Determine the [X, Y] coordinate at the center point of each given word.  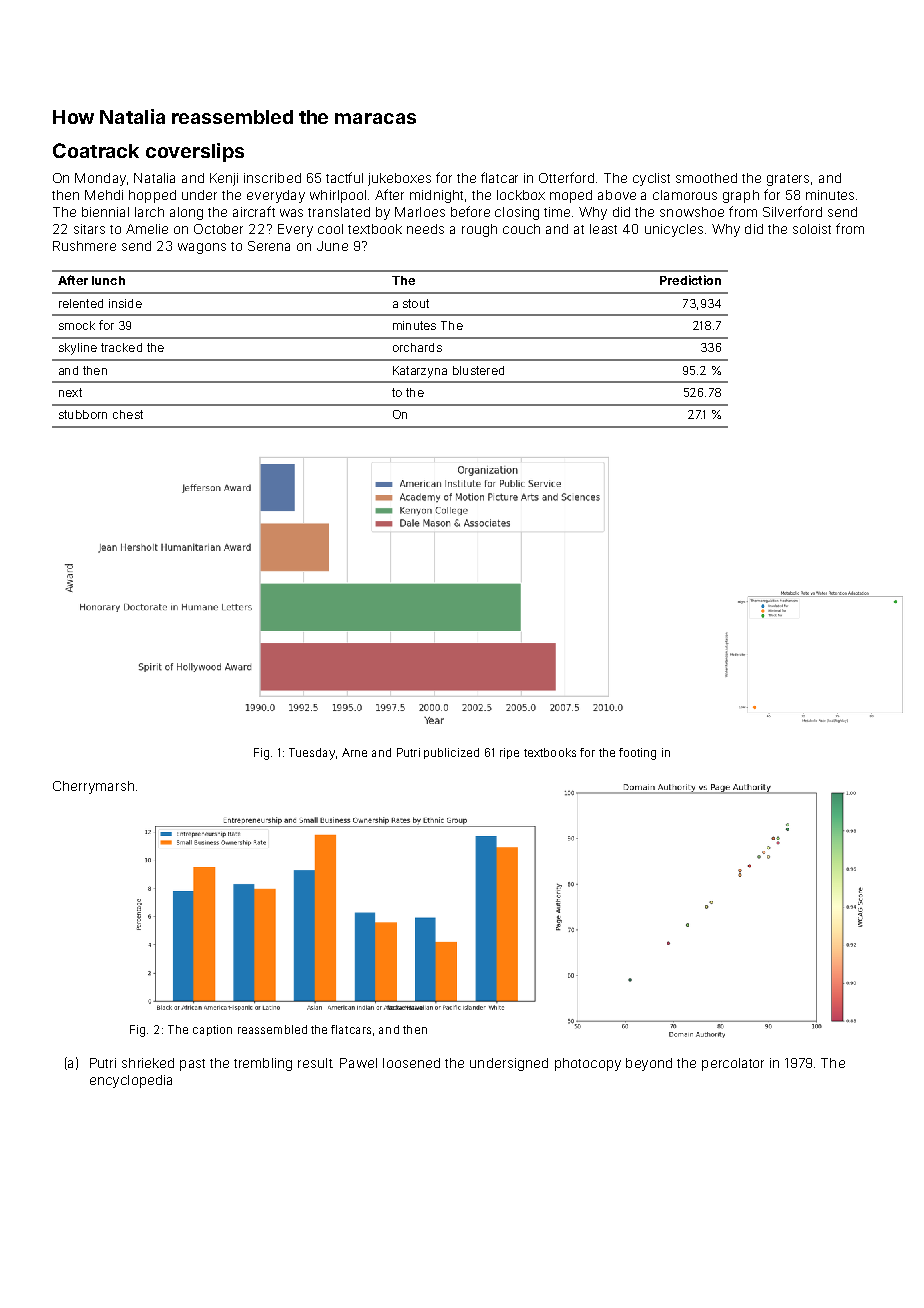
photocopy [588, 1064]
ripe [509, 753]
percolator [733, 1064]
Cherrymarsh [93, 787]
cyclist [651, 179]
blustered [478, 370]
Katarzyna [420, 372]
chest [128, 414]
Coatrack [96, 150]
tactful [344, 177]
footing [637, 754]
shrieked [148, 1063]
